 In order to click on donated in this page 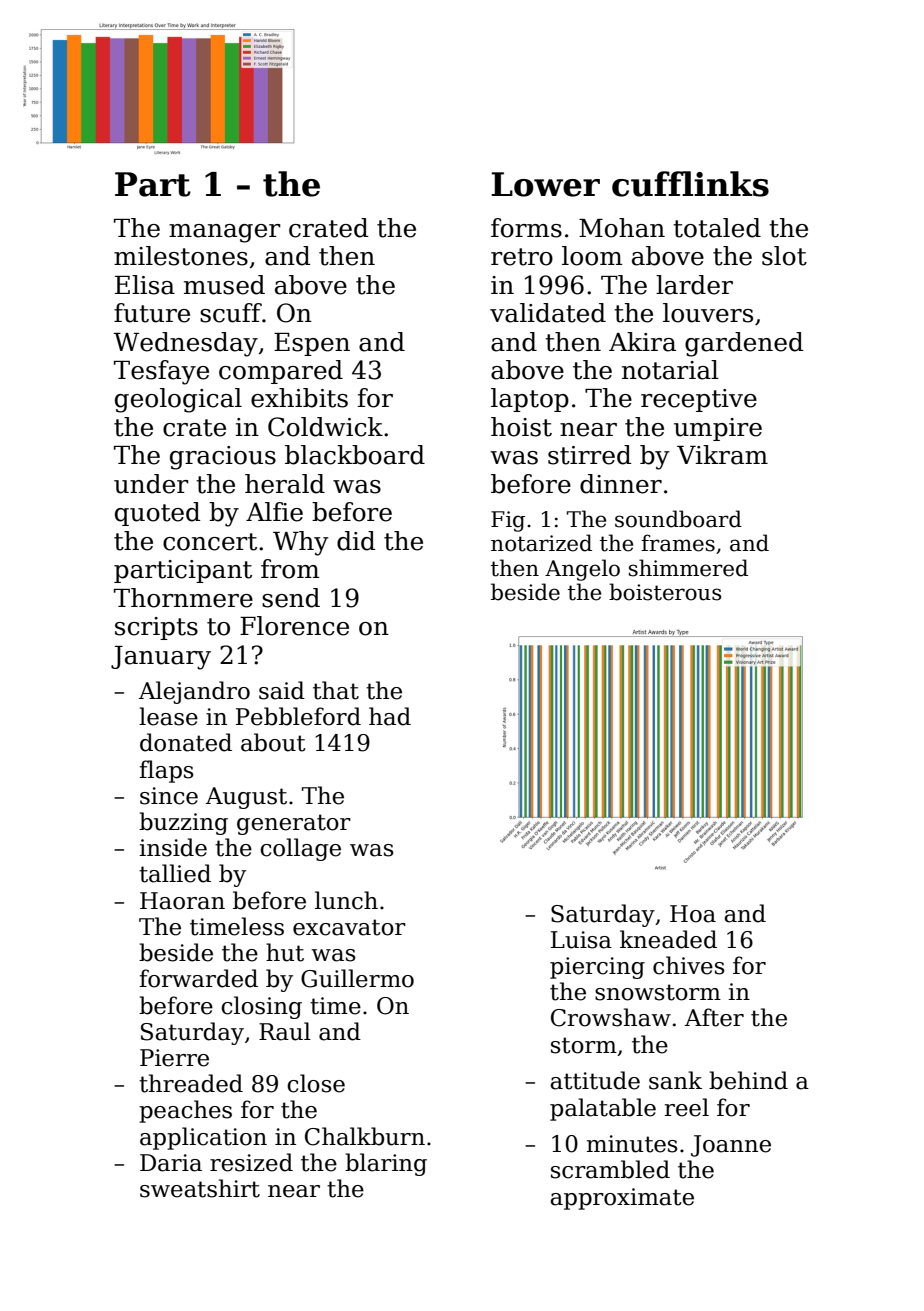, I will do `click(186, 742)`.
